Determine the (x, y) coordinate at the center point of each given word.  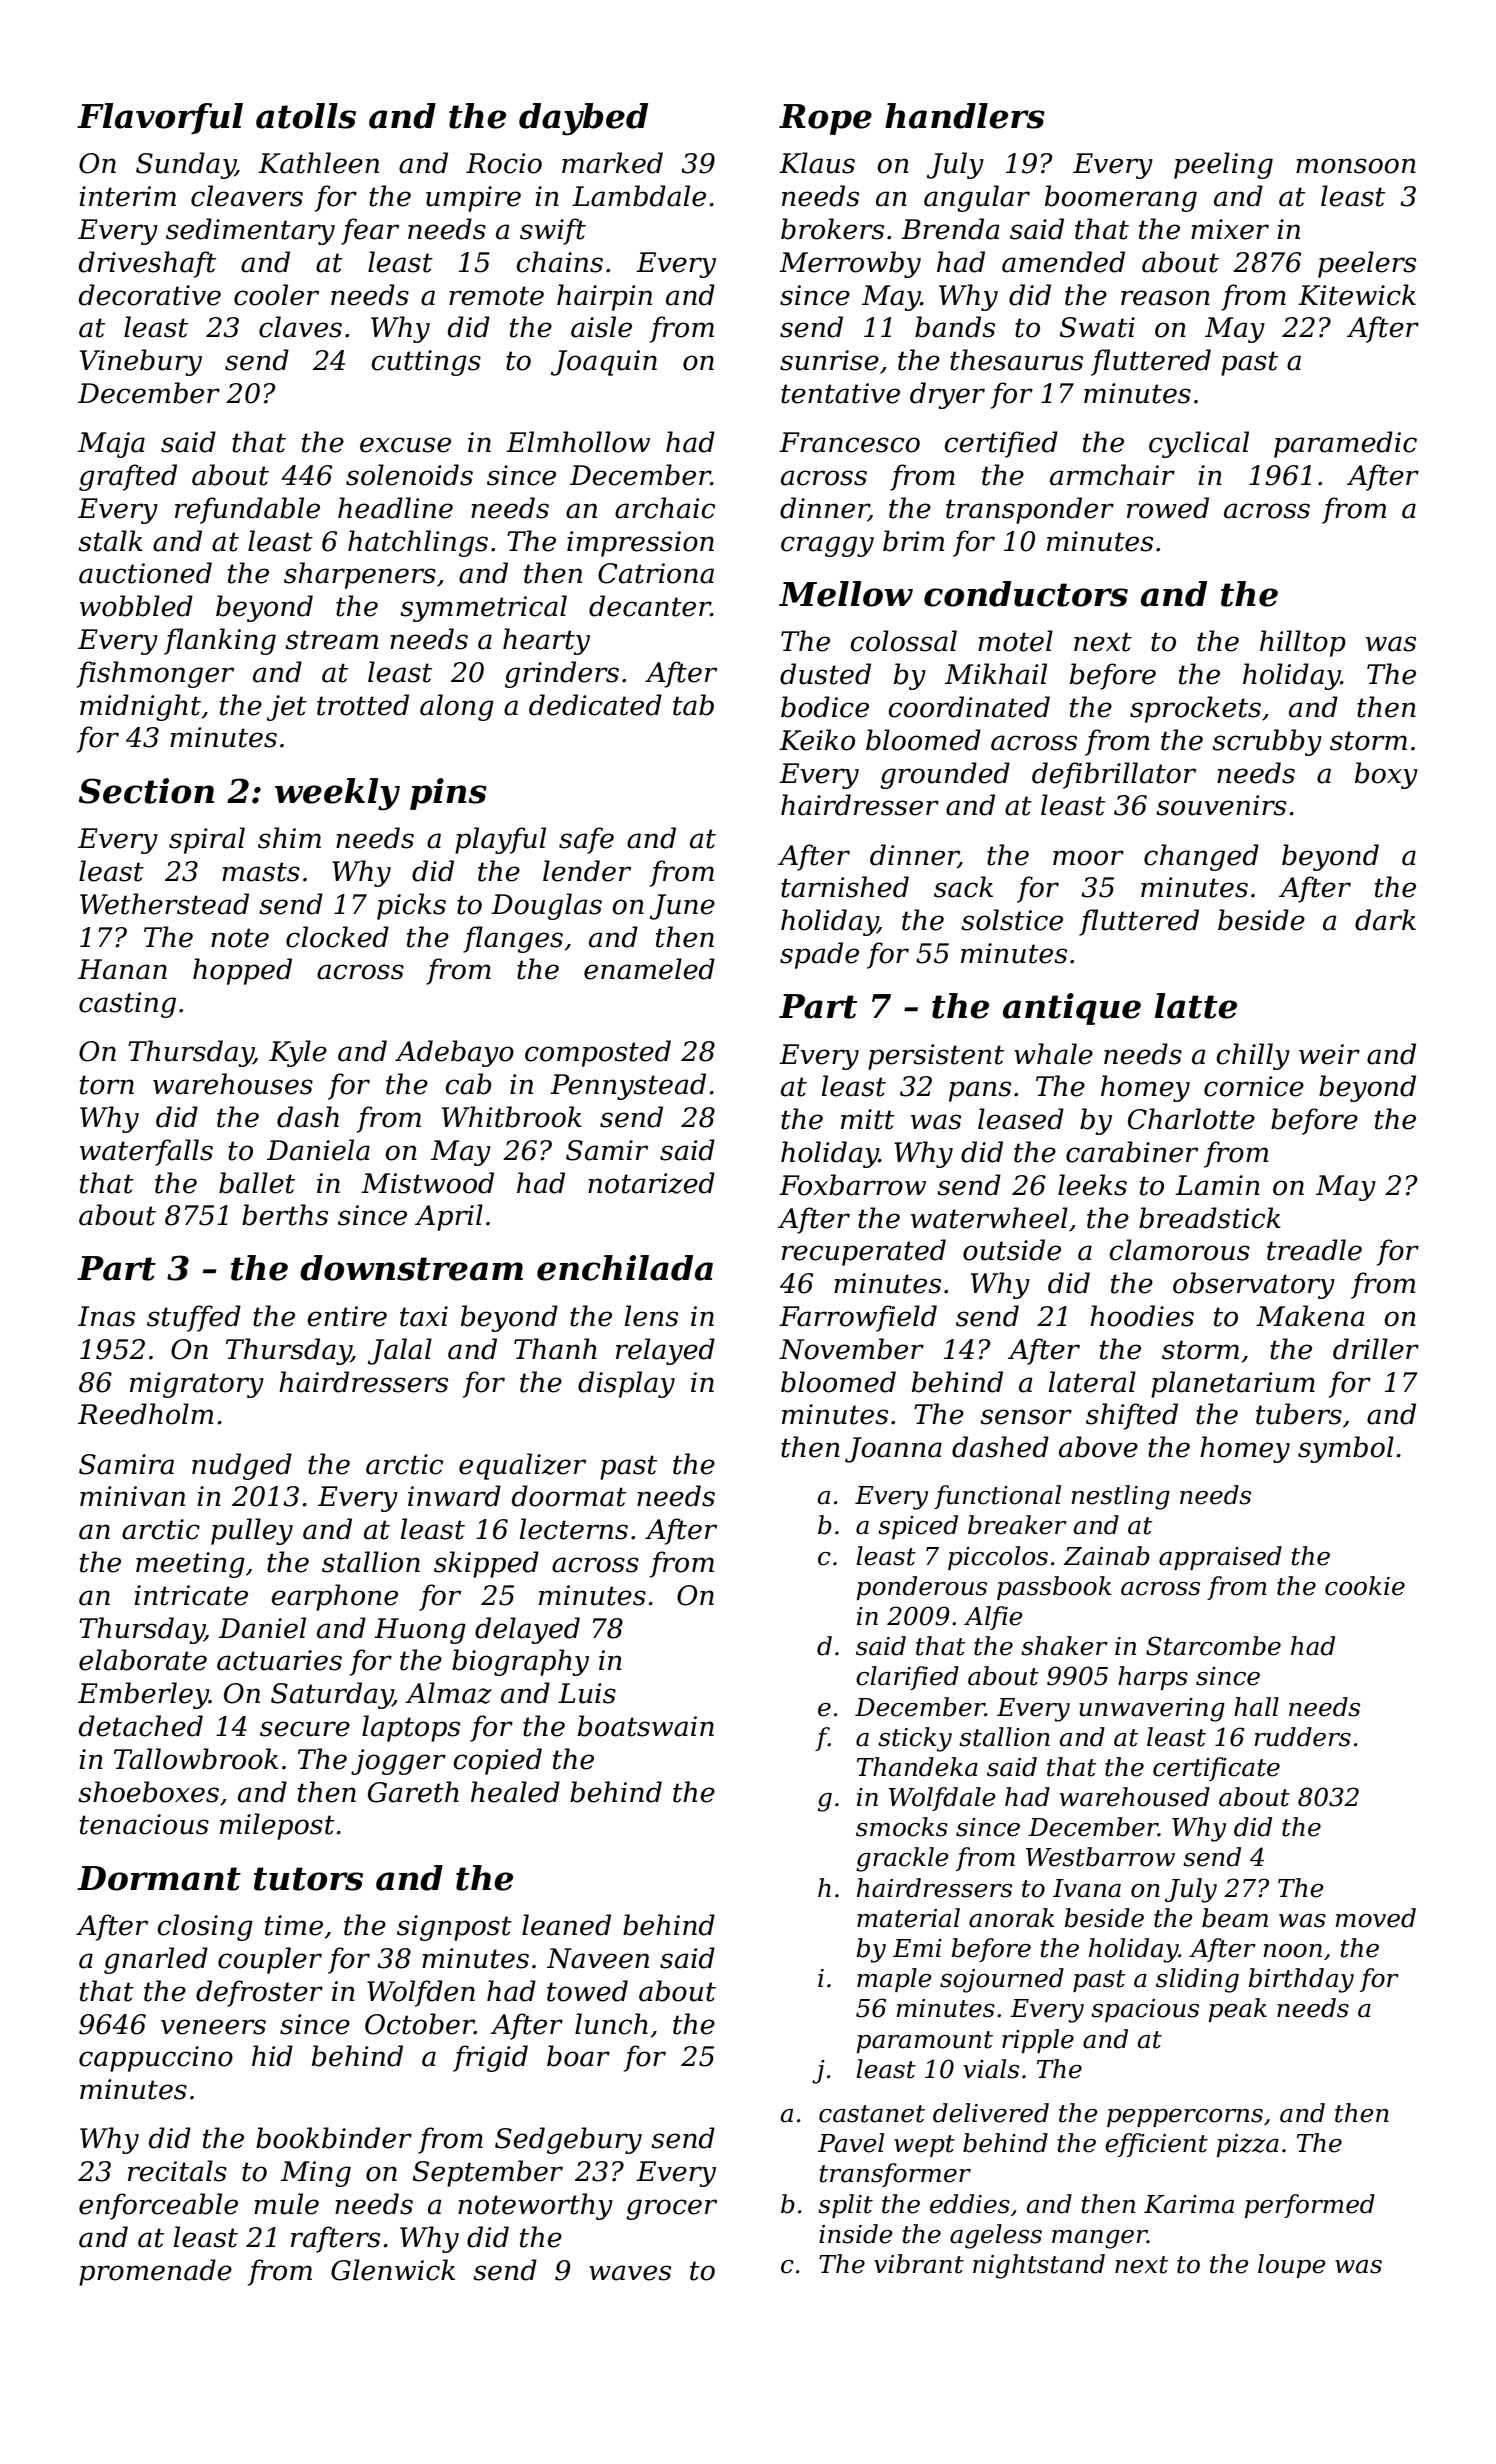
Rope (825, 119)
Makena (1310, 1316)
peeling (1223, 165)
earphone (334, 1597)
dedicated (595, 705)
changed (1201, 857)
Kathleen (318, 163)
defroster (259, 1993)
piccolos (998, 1558)
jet (287, 708)
